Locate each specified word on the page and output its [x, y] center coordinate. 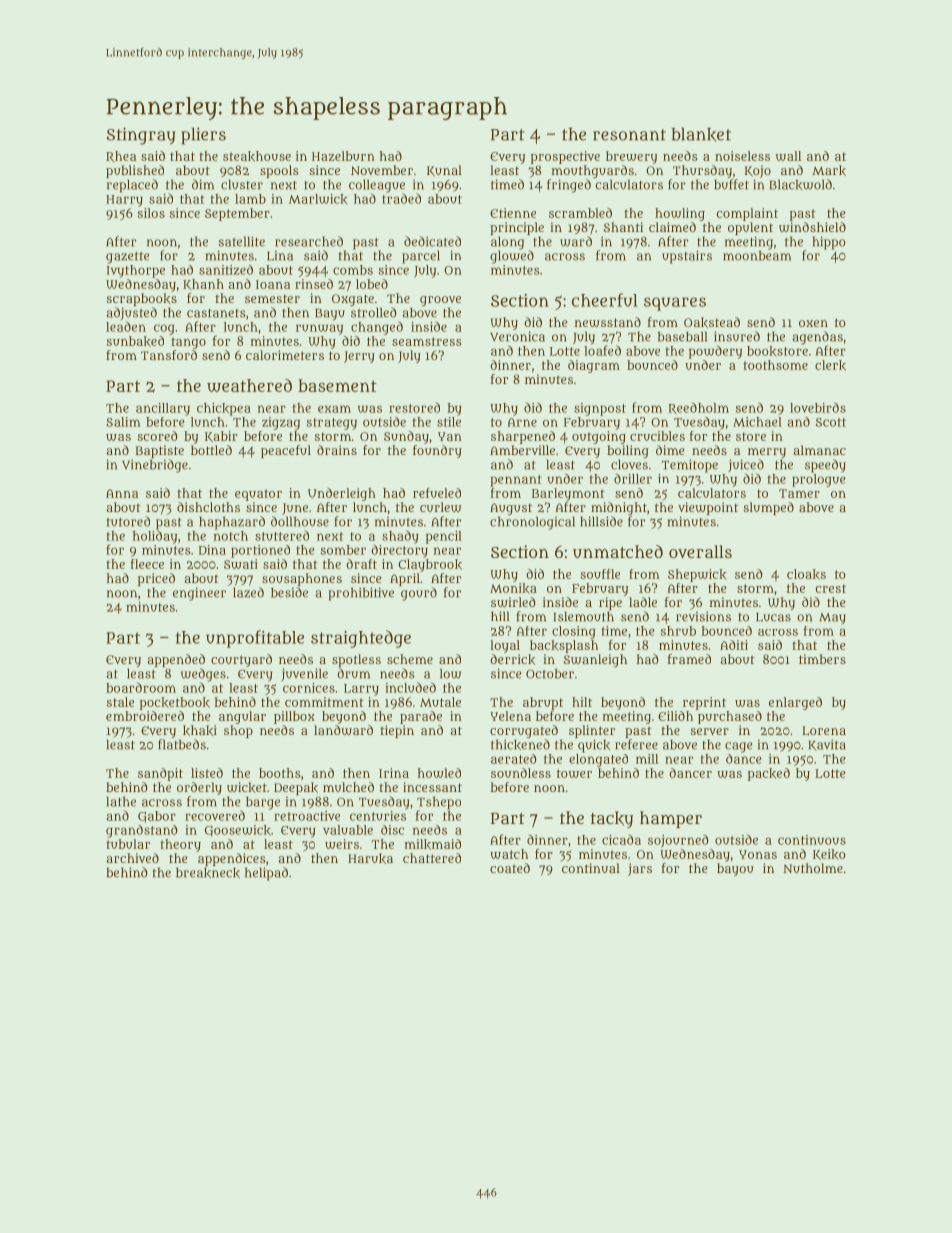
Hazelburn [343, 156]
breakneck [208, 873]
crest [831, 588]
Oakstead [712, 322]
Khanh [203, 284]
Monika [513, 588]
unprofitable [255, 639]
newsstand [608, 322]
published [135, 171]
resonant [629, 135]
